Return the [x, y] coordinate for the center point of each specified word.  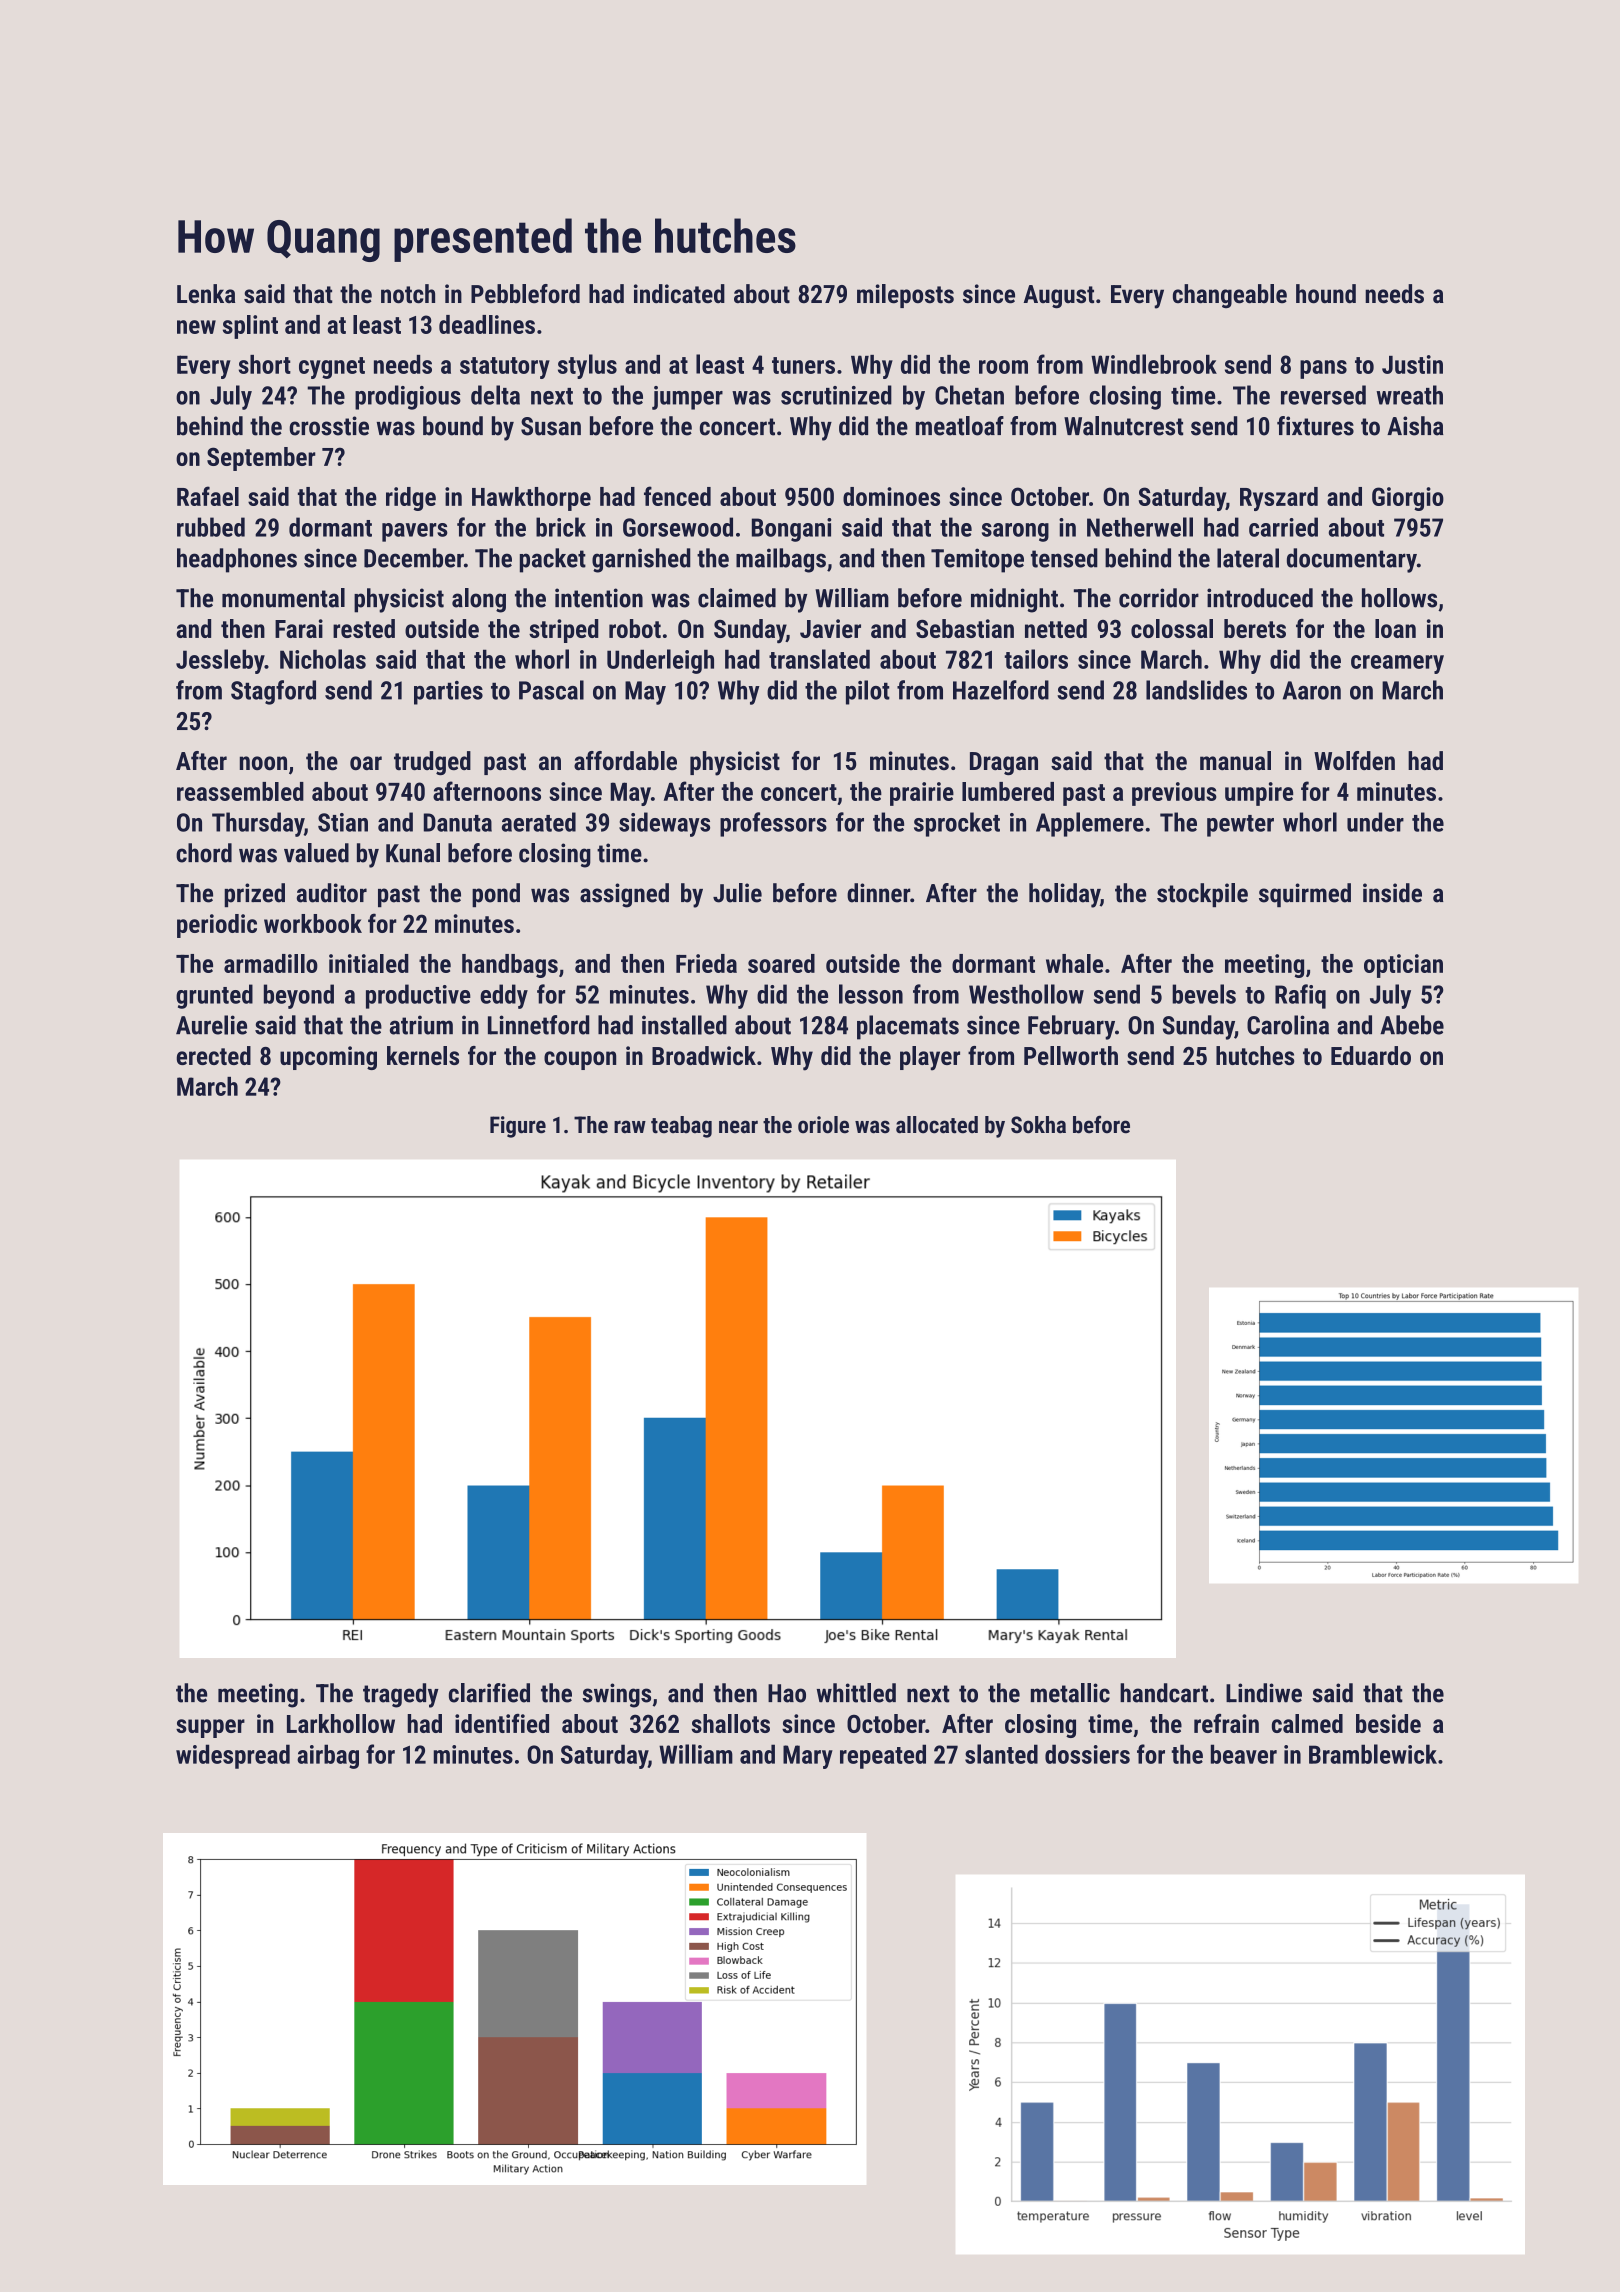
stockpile [1202, 895]
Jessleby [220, 661]
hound [1326, 294]
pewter [1240, 826]
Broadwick [704, 1055]
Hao [787, 1693]
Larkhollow [341, 1723]
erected [214, 1055]
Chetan [969, 395]
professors [773, 824]
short [265, 364]
